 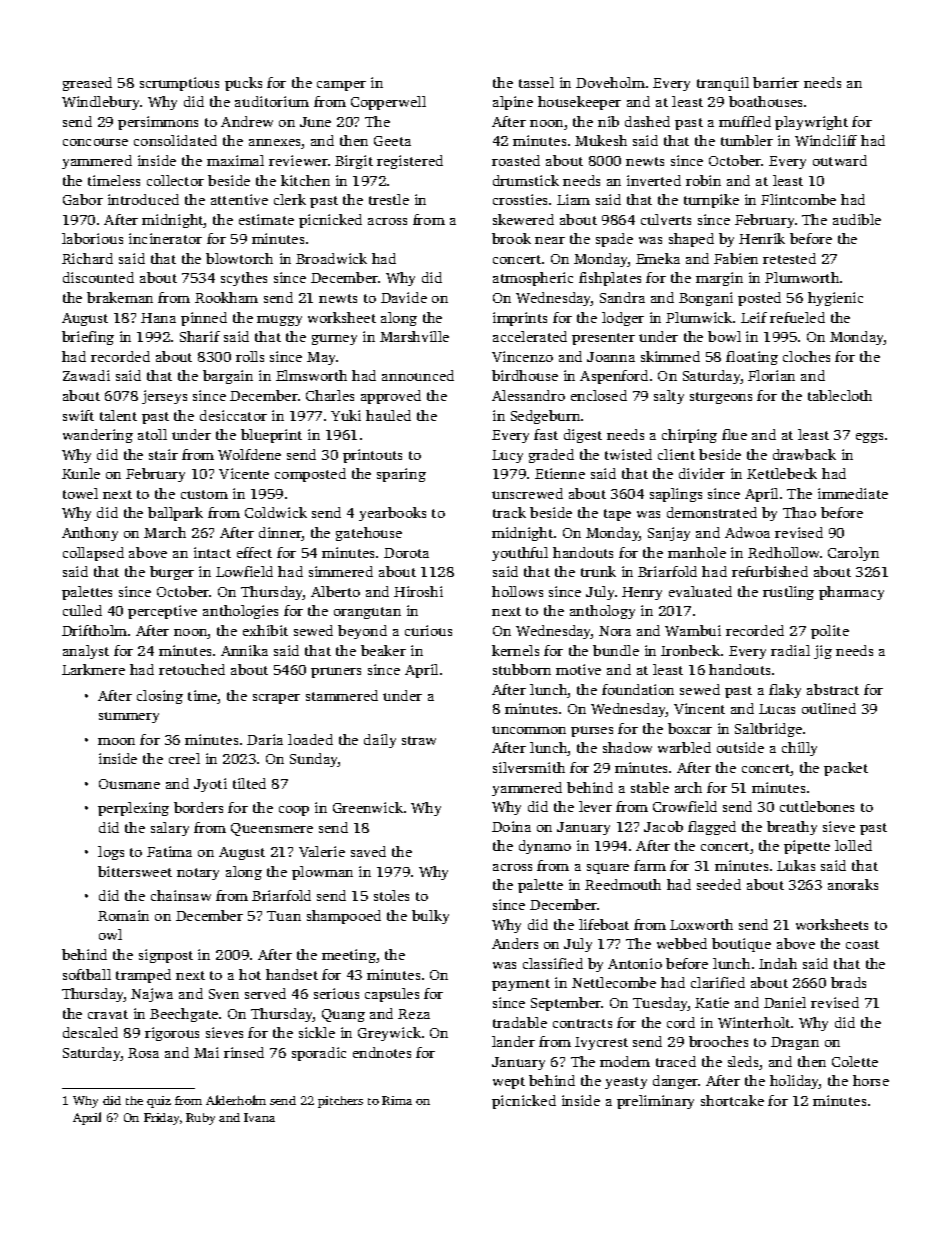 I want to click on discounted, so click(x=98, y=277).
